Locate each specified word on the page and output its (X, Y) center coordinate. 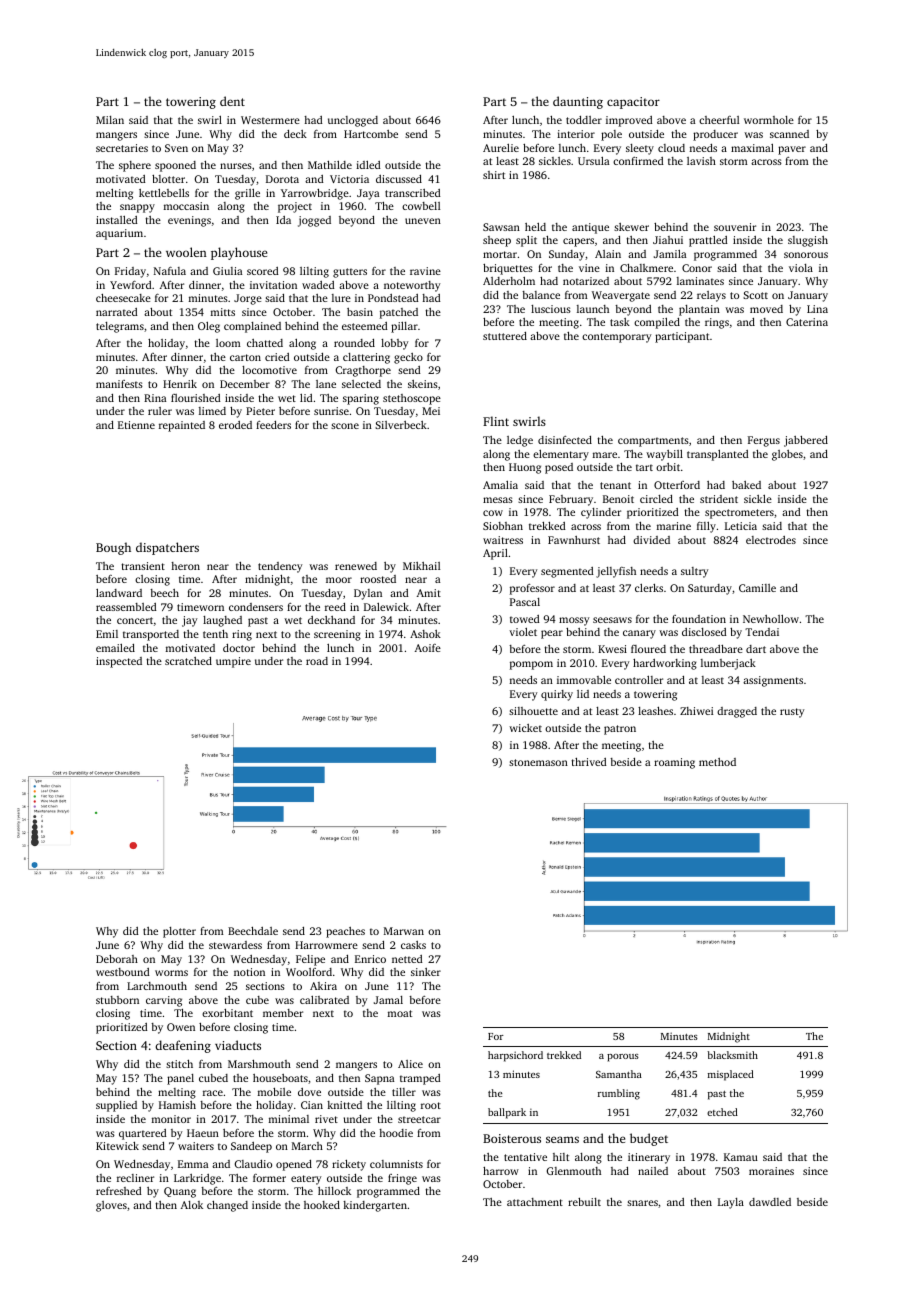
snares (642, 1203)
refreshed (119, 1191)
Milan (110, 120)
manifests (119, 384)
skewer (631, 227)
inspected (119, 662)
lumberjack (728, 664)
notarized (586, 281)
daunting (578, 102)
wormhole (769, 120)
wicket (525, 728)
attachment (535, 1202)
